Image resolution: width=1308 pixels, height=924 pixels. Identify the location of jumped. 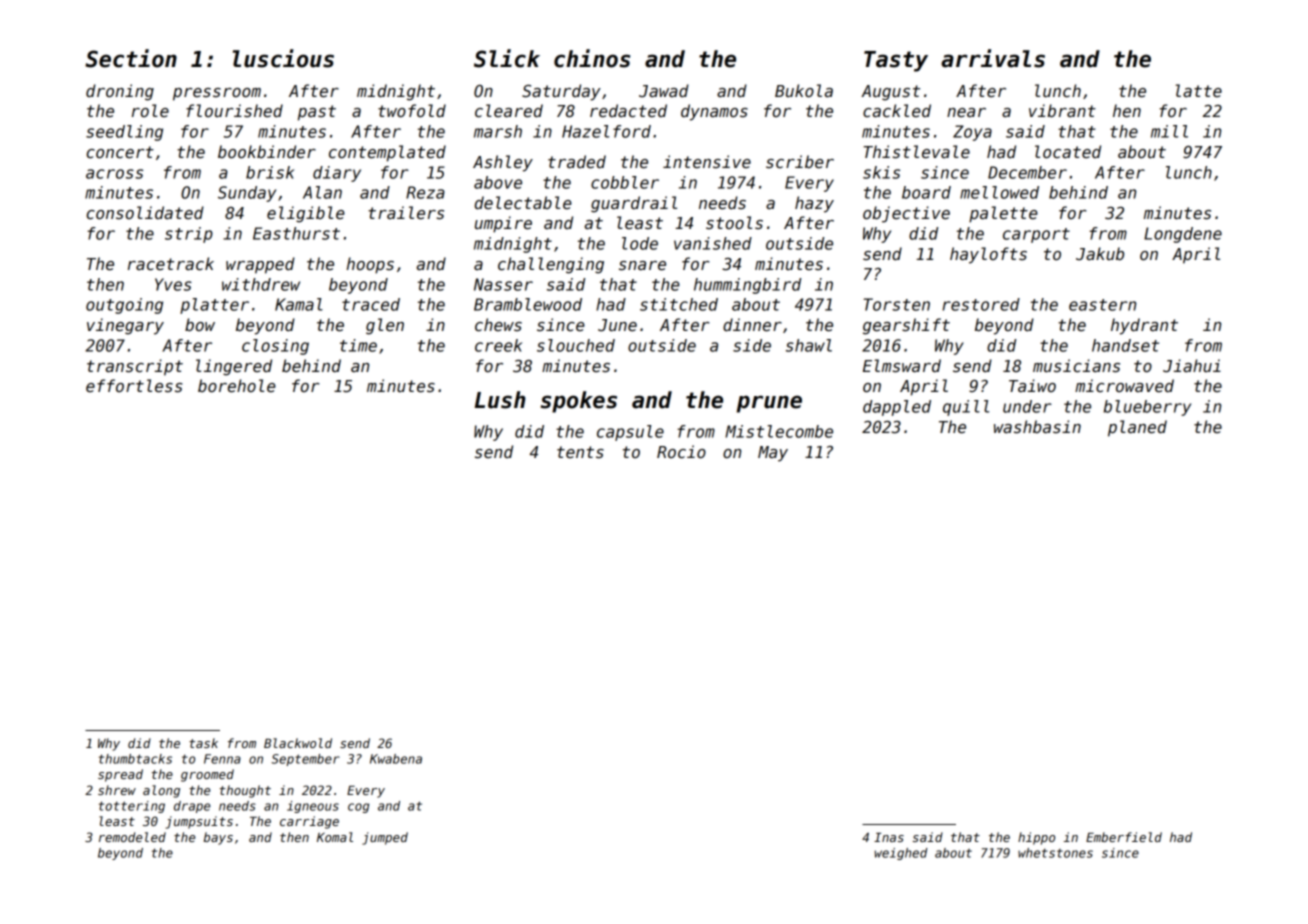
(385, 838).
